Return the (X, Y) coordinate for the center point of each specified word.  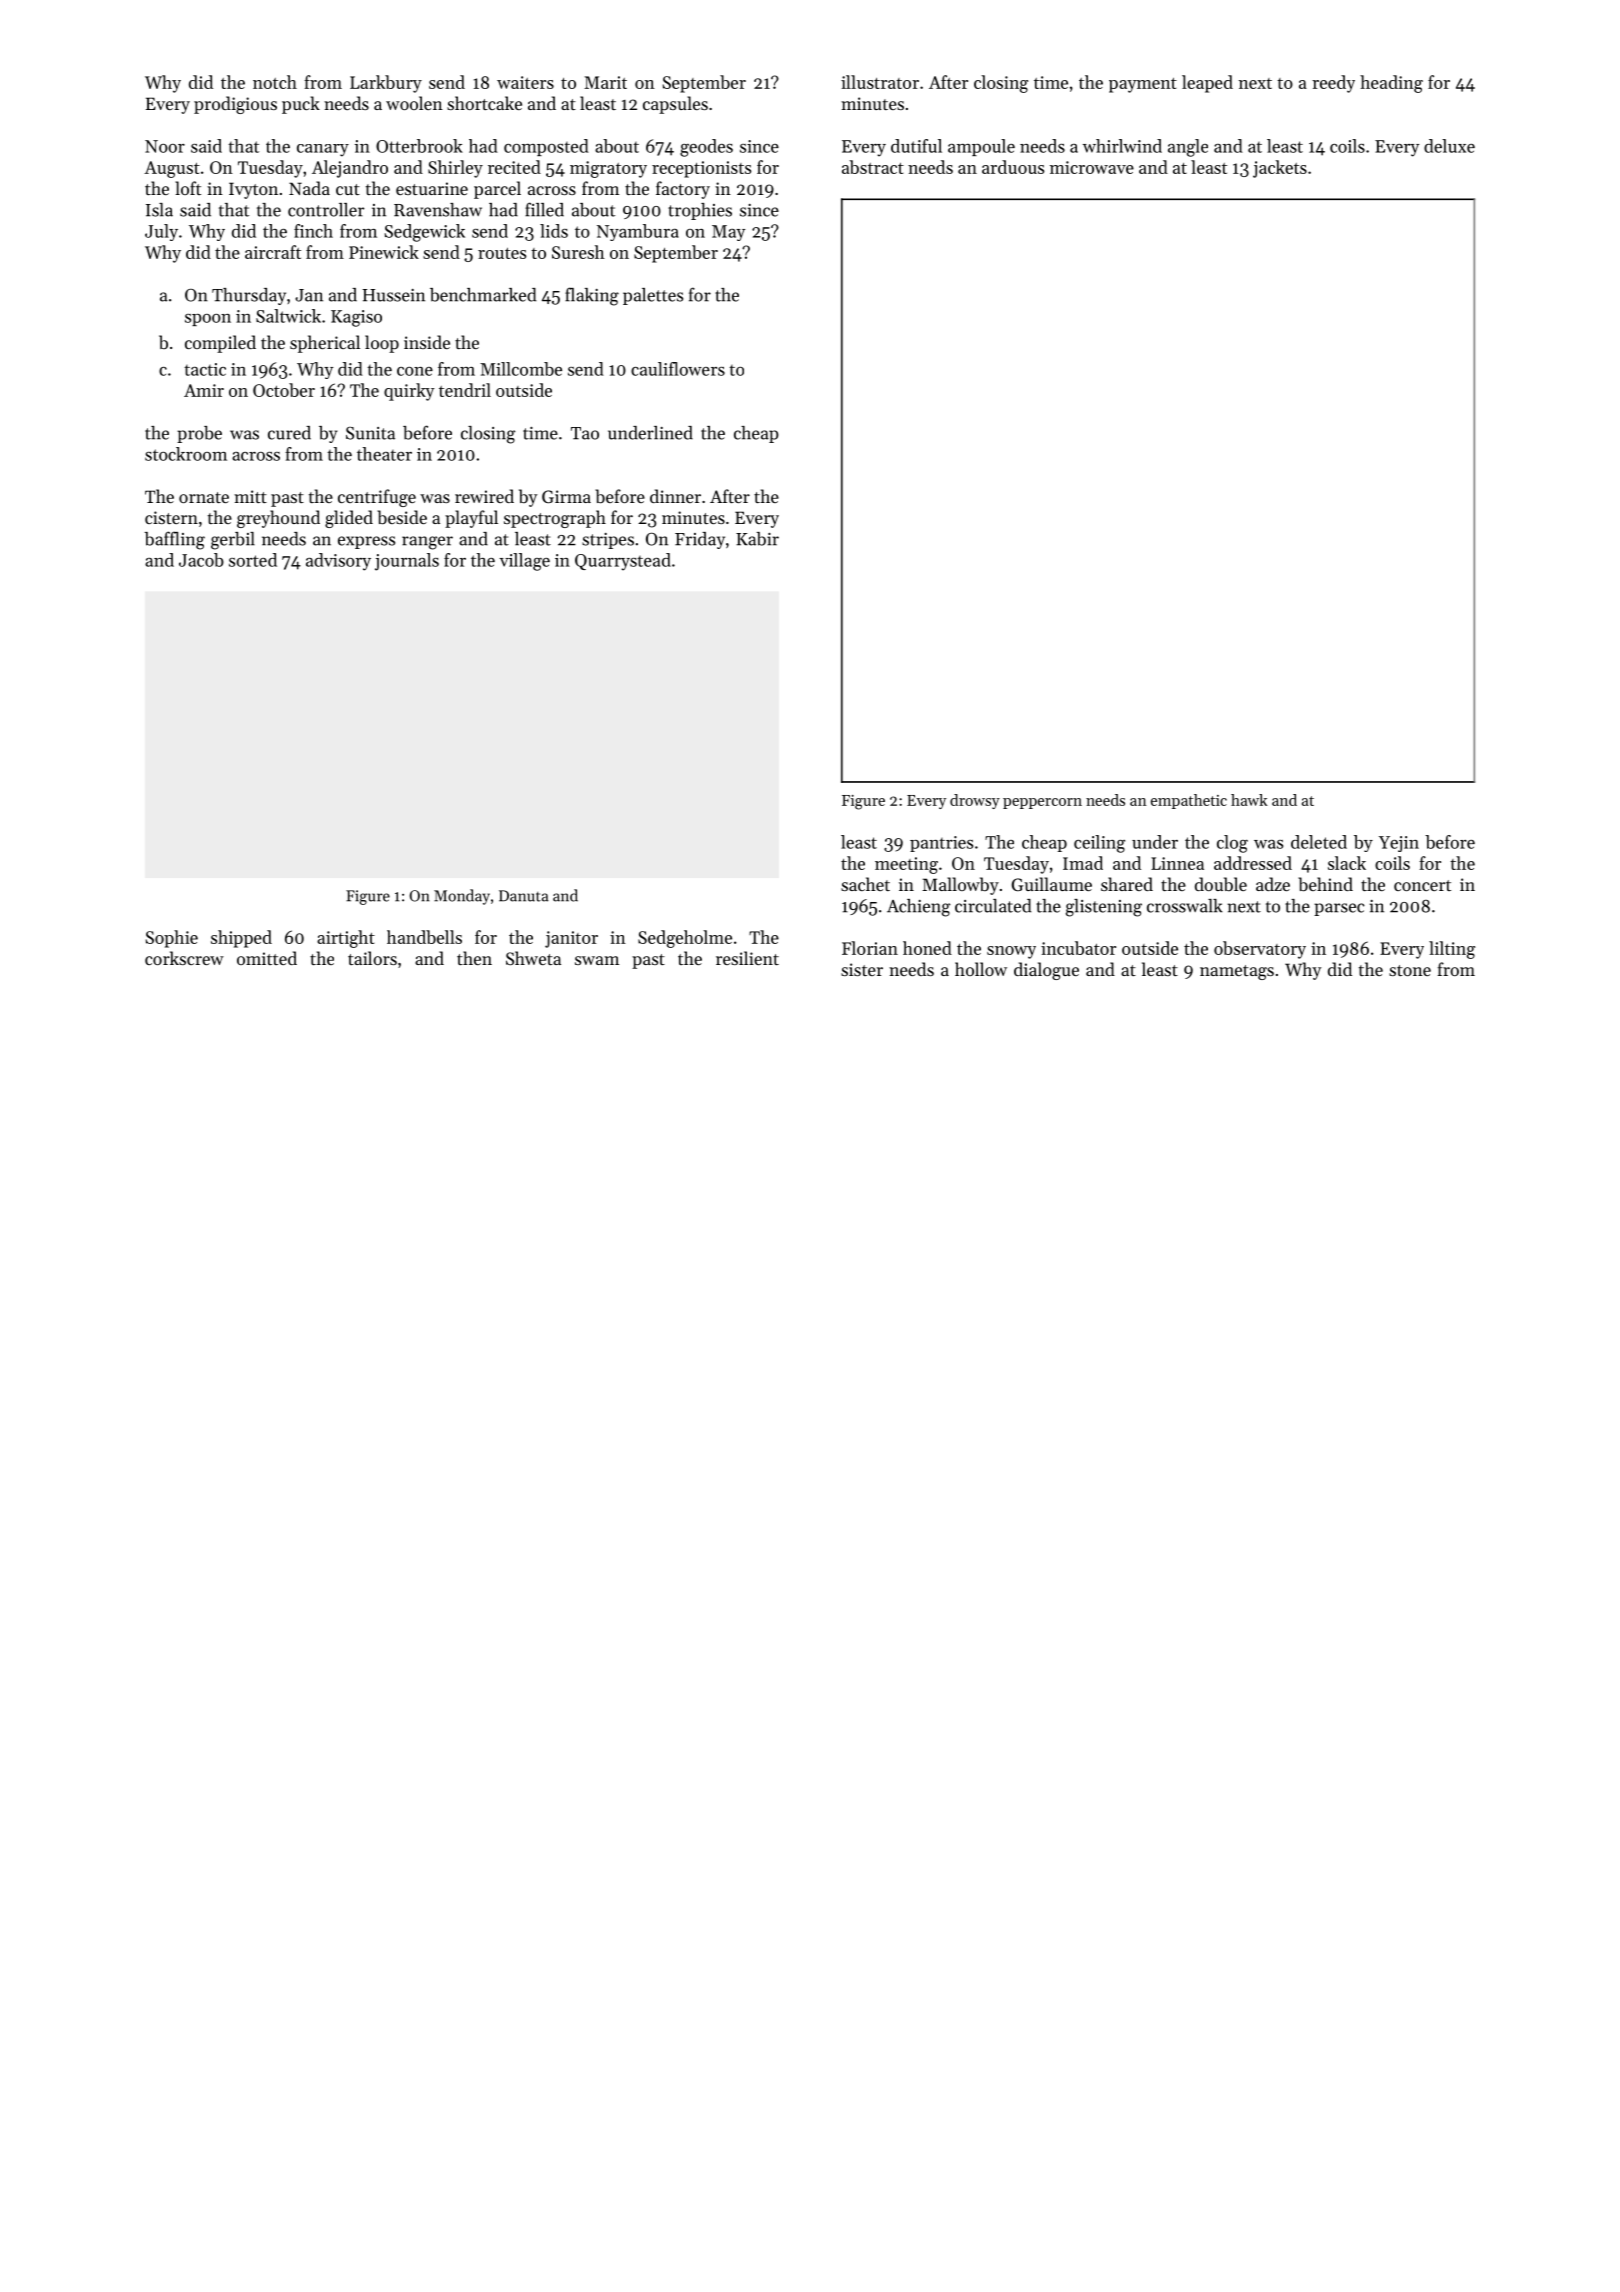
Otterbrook (419, 146)
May (729, 233)
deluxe (1449, 146)
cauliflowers (678, 369)
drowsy (975, 801)
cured (289, 433)
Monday (462, 897)
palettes (653, 296)
